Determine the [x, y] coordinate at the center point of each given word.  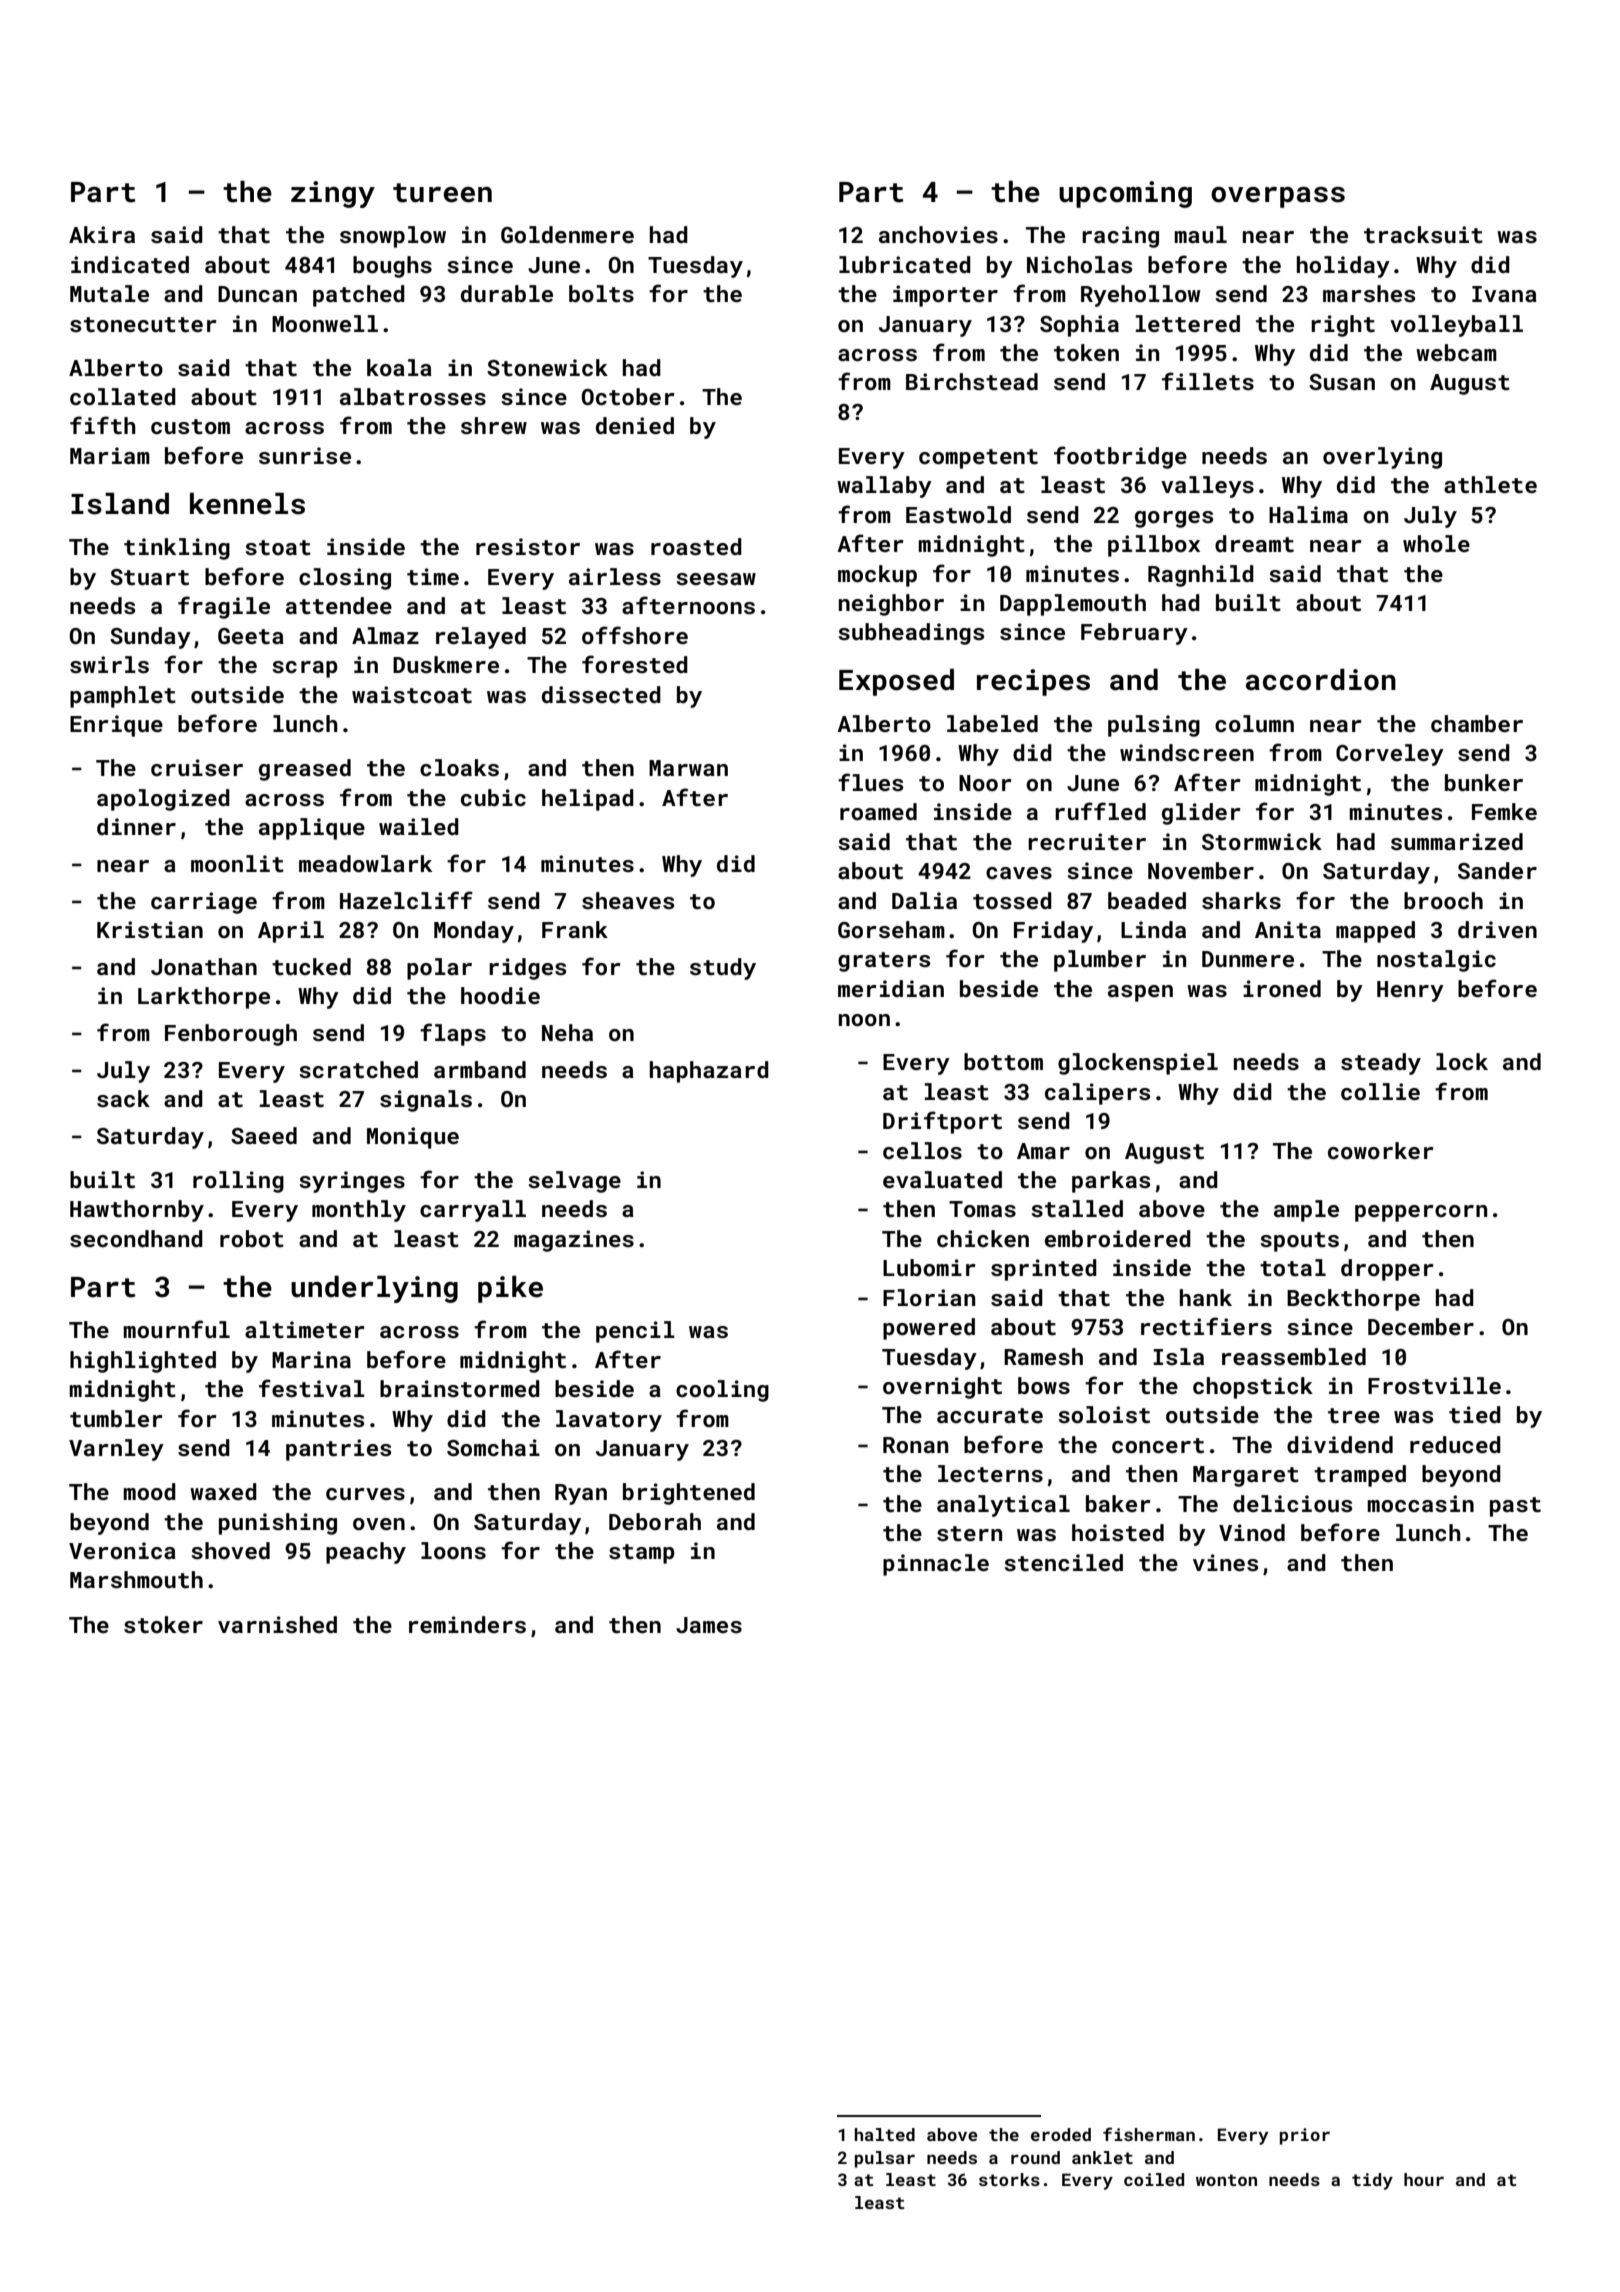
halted [885, 2134]
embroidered [1118, 1238]
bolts [601, 293]
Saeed [264, 1135]
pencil [635, 1332]
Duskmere [446, 664]
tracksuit [1423, 234]
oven [379, 1524]
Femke [1504, 811]
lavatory [609, 1421]
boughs [392, 267]
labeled [992, 723]
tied [1475, 1414]
